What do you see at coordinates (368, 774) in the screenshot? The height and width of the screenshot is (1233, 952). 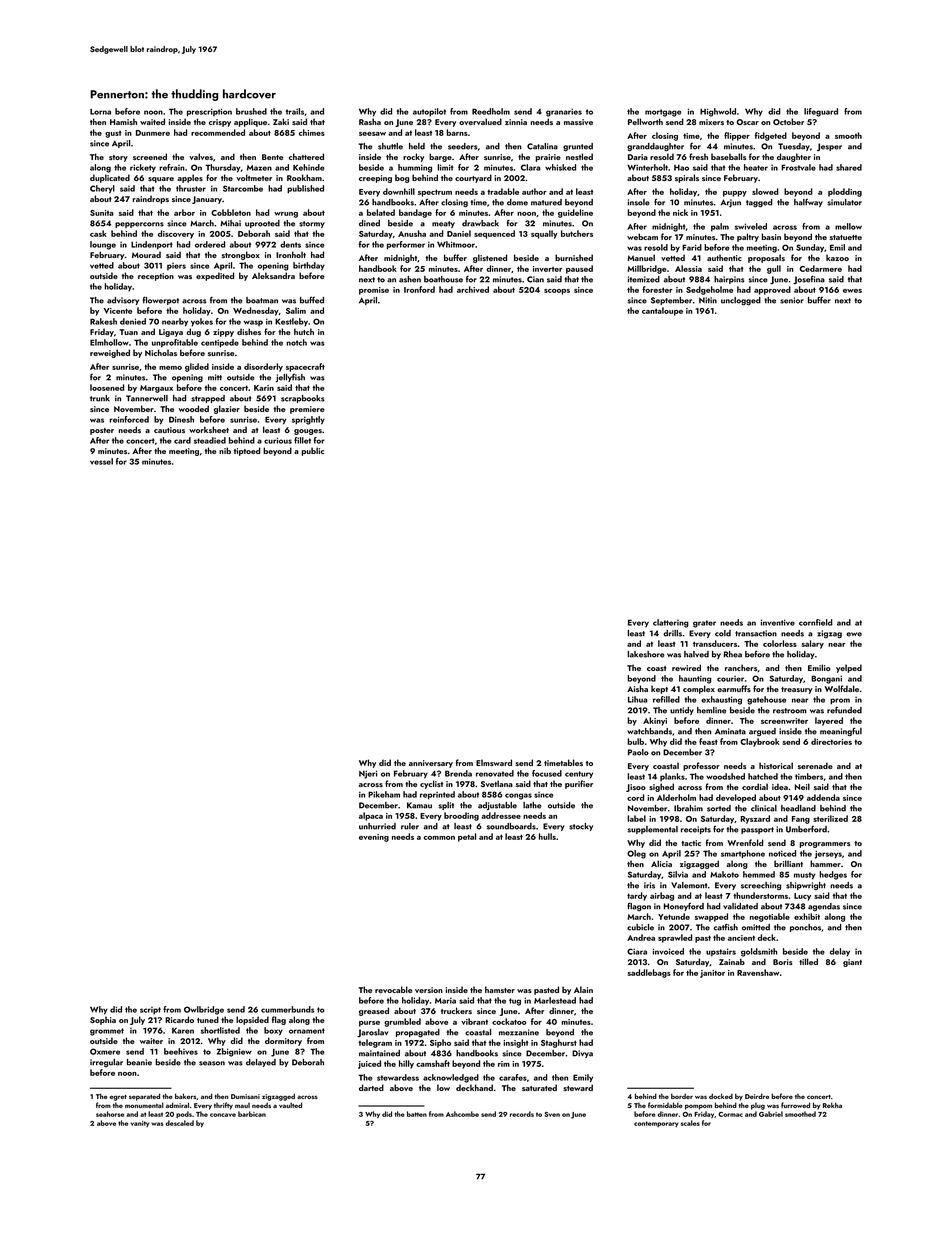 I see `Njeri` at bounding box center [368, 774].
